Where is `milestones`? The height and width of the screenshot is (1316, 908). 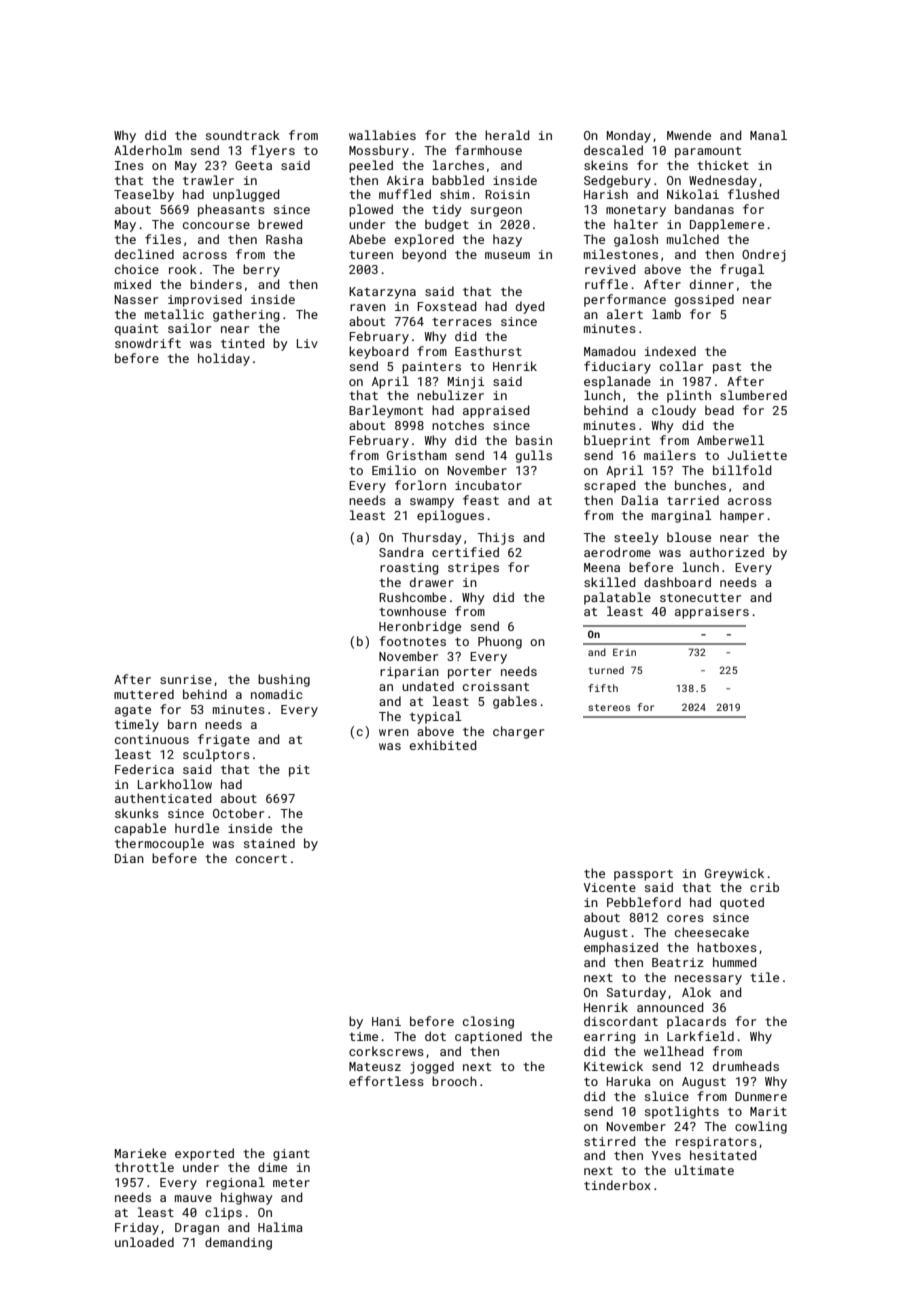
milestones is located at coordinates (621, 254).
